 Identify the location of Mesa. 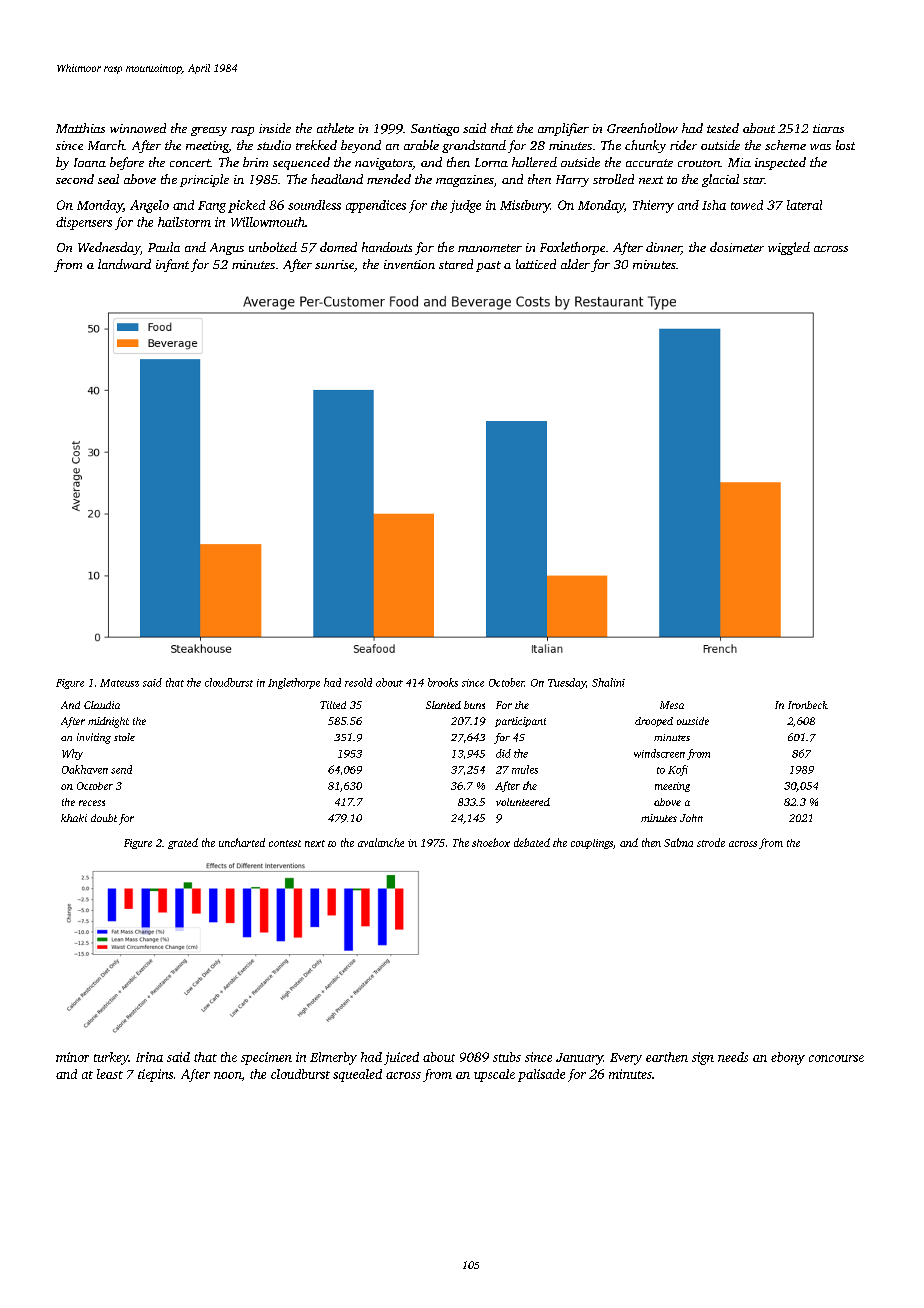
(672, 705).
